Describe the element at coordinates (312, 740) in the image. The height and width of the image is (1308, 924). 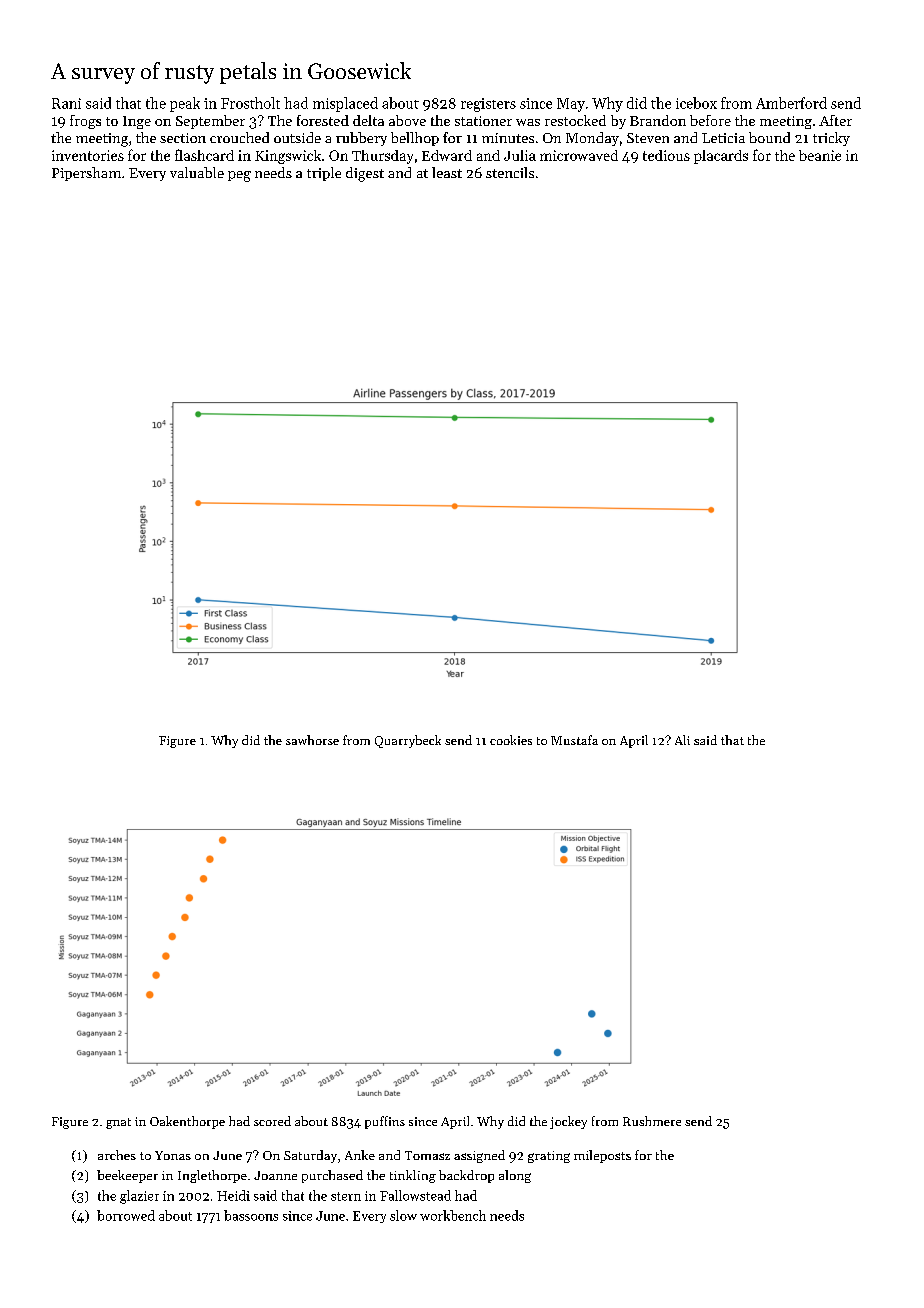
I see `sawhorse` at that location.
